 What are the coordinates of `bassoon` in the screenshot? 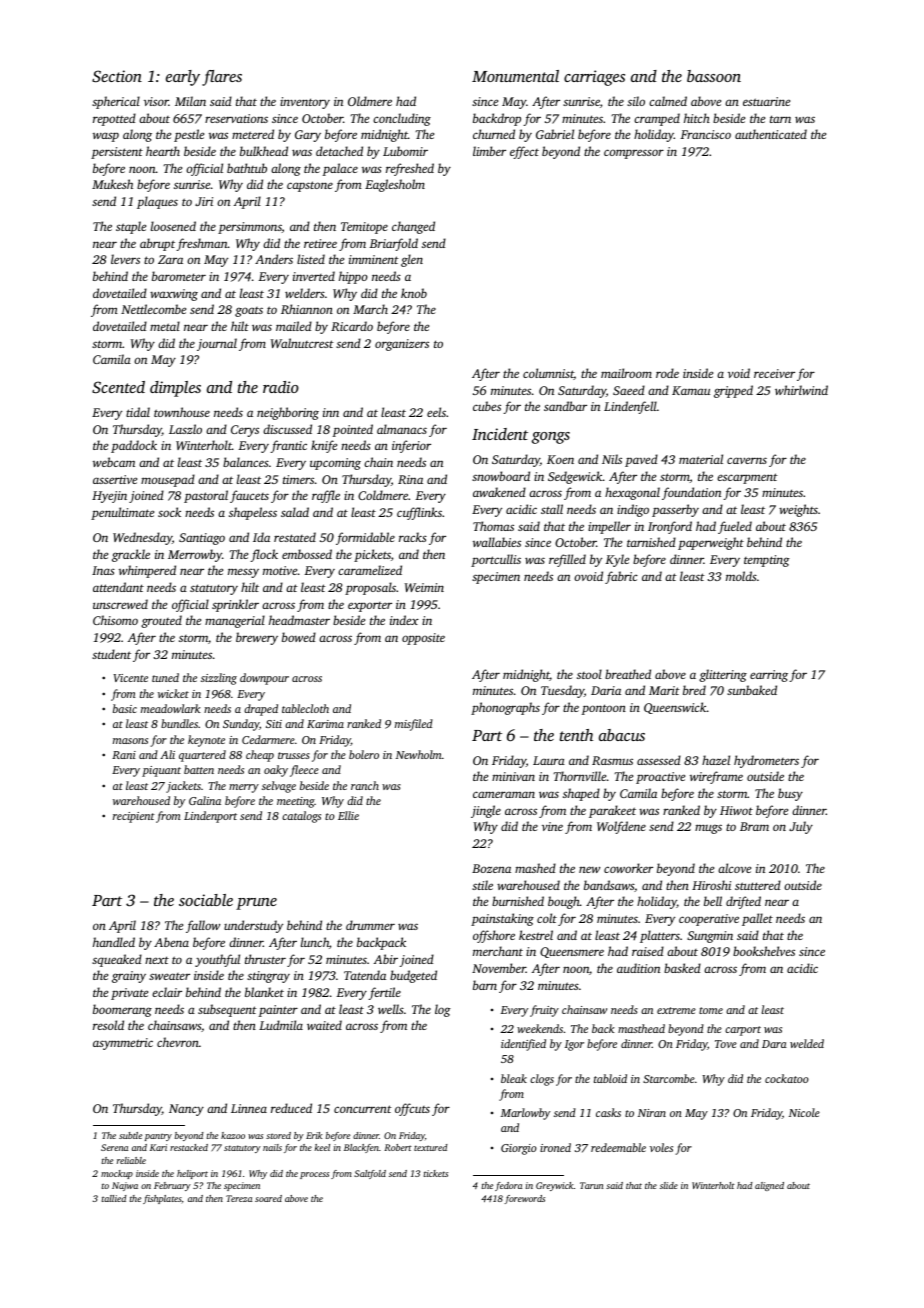 It's located at (714, 76).
